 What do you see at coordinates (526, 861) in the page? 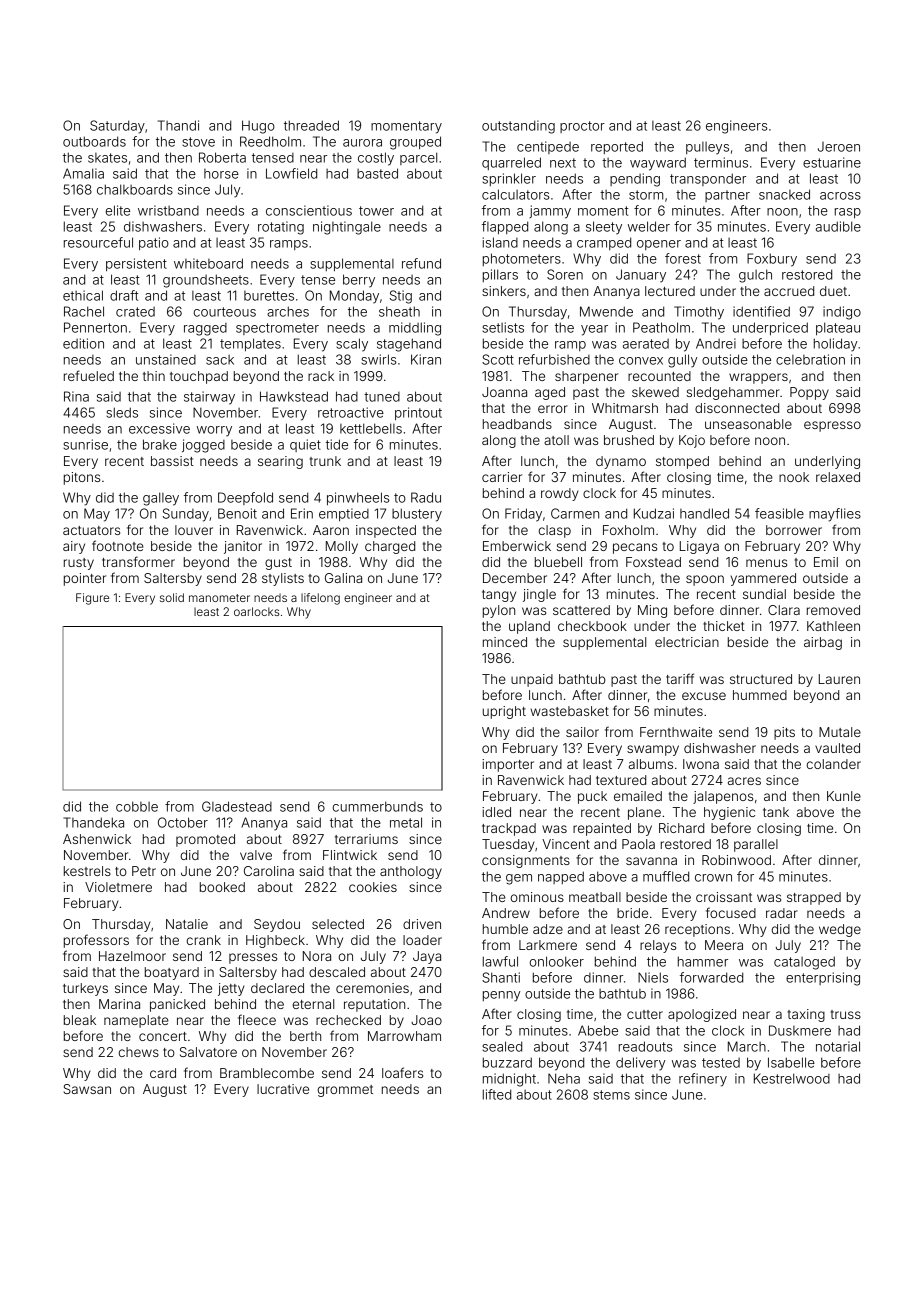
I see `consignments` at bounding box center [526, 861].
